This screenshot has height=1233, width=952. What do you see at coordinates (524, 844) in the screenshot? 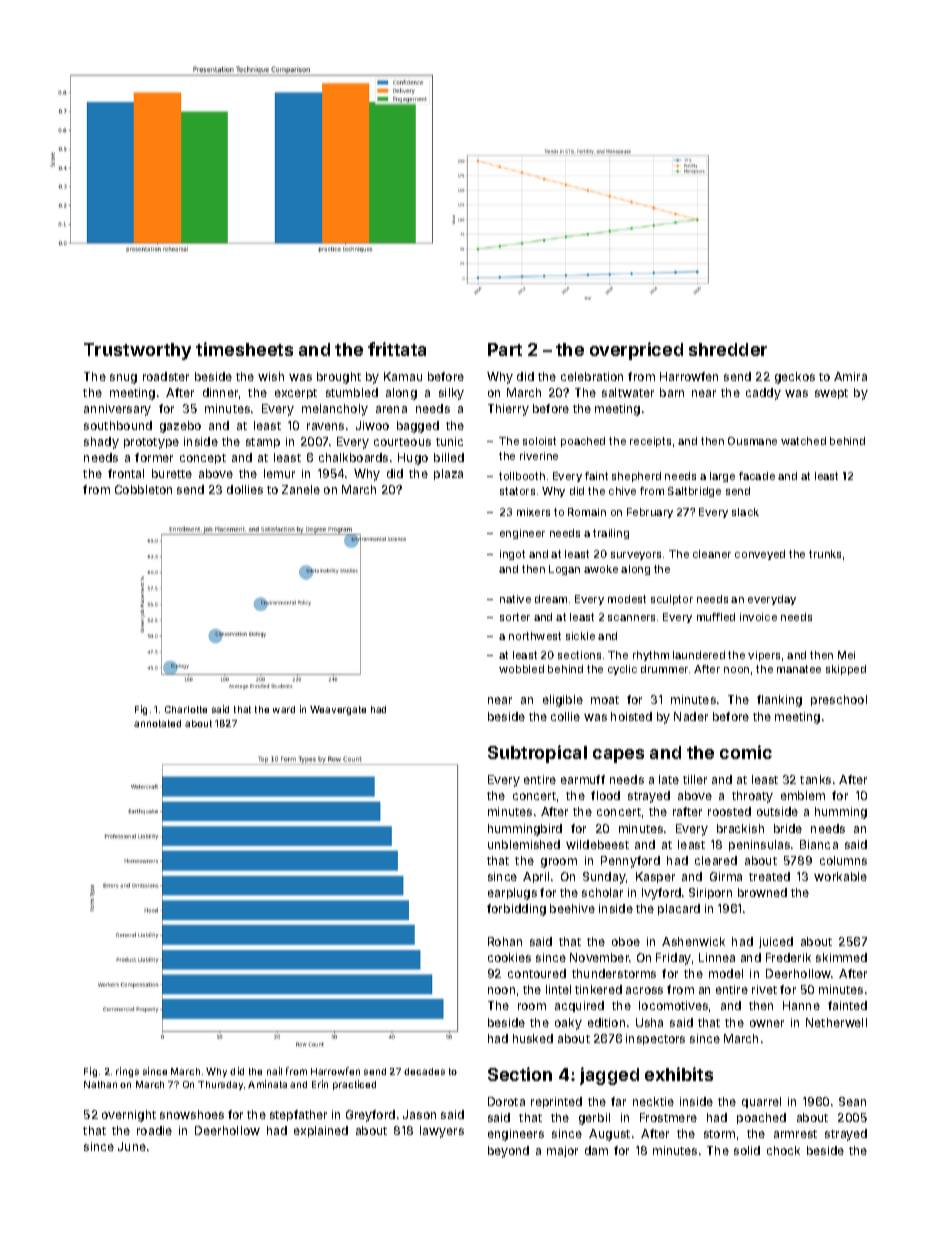
I see `unblemished` at bounding box center [524, 844].
